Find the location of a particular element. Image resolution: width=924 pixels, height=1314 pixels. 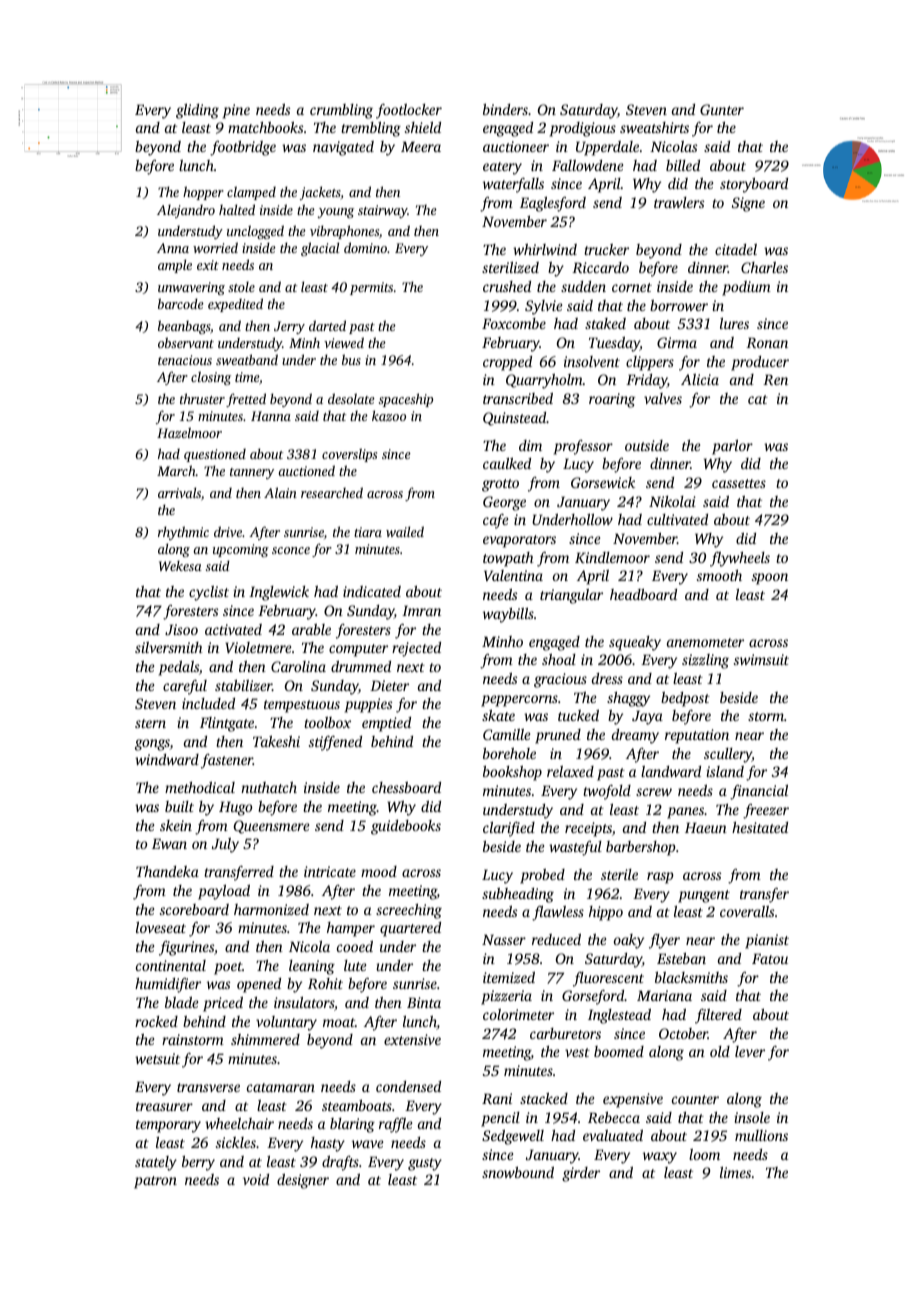

dim is located at coordinates (530, 445).
